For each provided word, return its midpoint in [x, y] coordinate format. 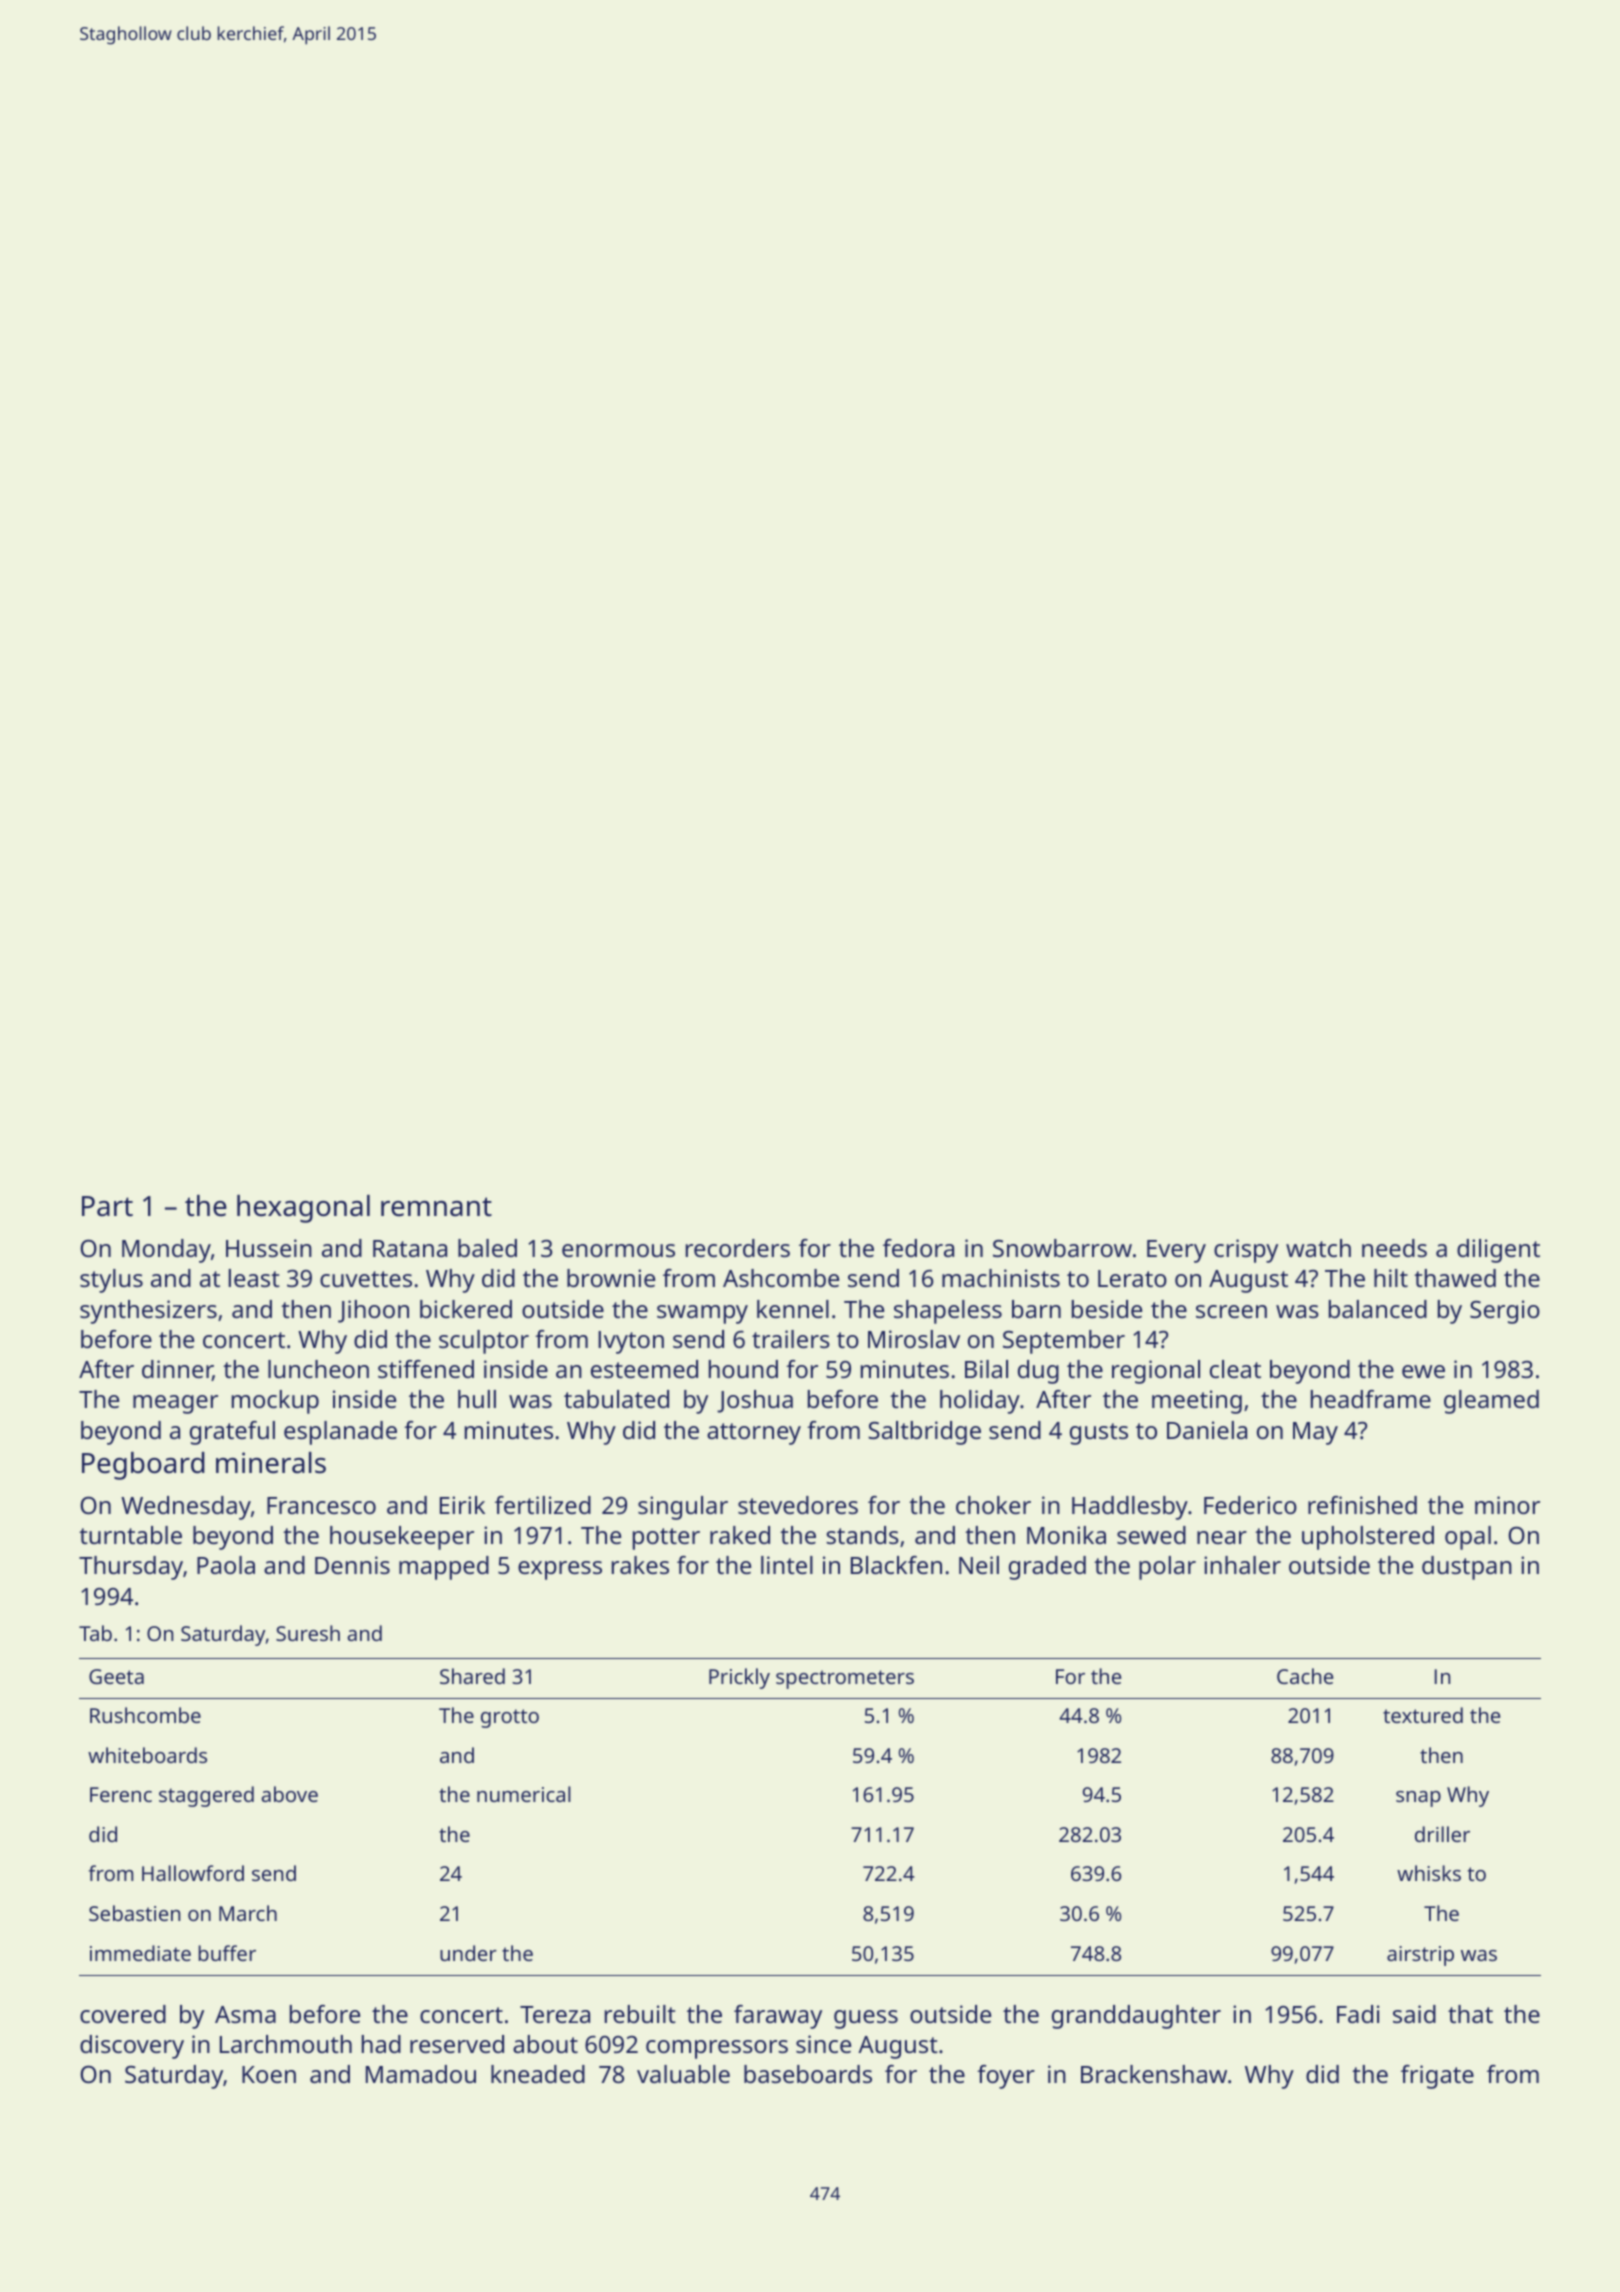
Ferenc [121, 1794]
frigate [1437, 2077]
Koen [269, 2074]
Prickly [739, 1678]
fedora [918, 1248]
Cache [1305, 1676]
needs [1394, 1248]
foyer [1006, 2077]
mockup [275, 1402]
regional [1156, 1372]
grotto [510, 1718]
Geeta [116, 1676]
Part [107, 1206]
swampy [702, 1314]
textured [1423, 1715]
